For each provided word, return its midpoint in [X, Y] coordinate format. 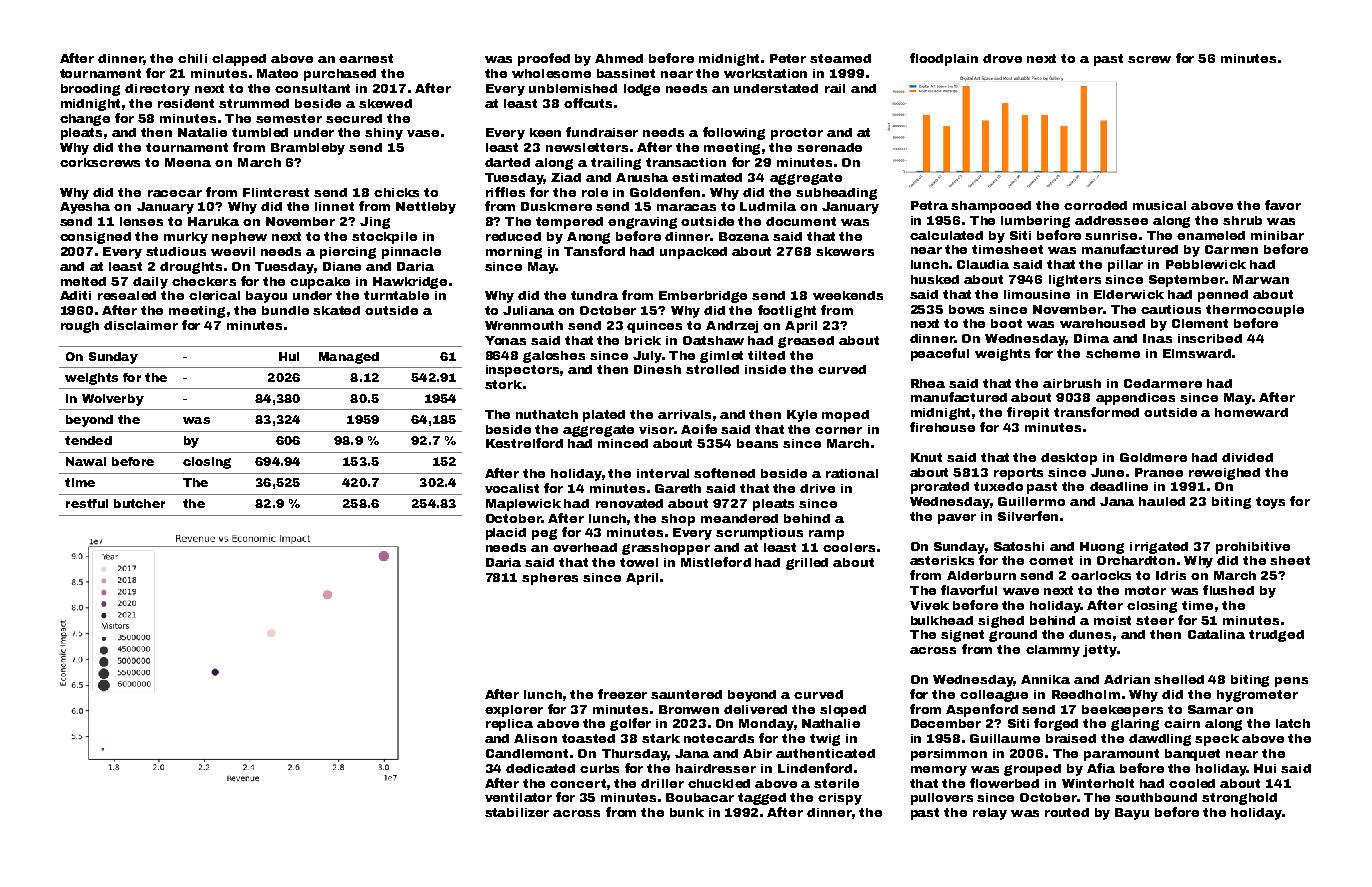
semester [289, 118]
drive [817, 488]
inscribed [1210, 338]
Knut [926, 457]
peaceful [940, 354]
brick [643, 340]
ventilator [518, 797]
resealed [127, 295]
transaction [686, 162]
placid [506, 534]
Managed [349, 358]
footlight [787, 311]
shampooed [991, 207]
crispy [840, 799]
